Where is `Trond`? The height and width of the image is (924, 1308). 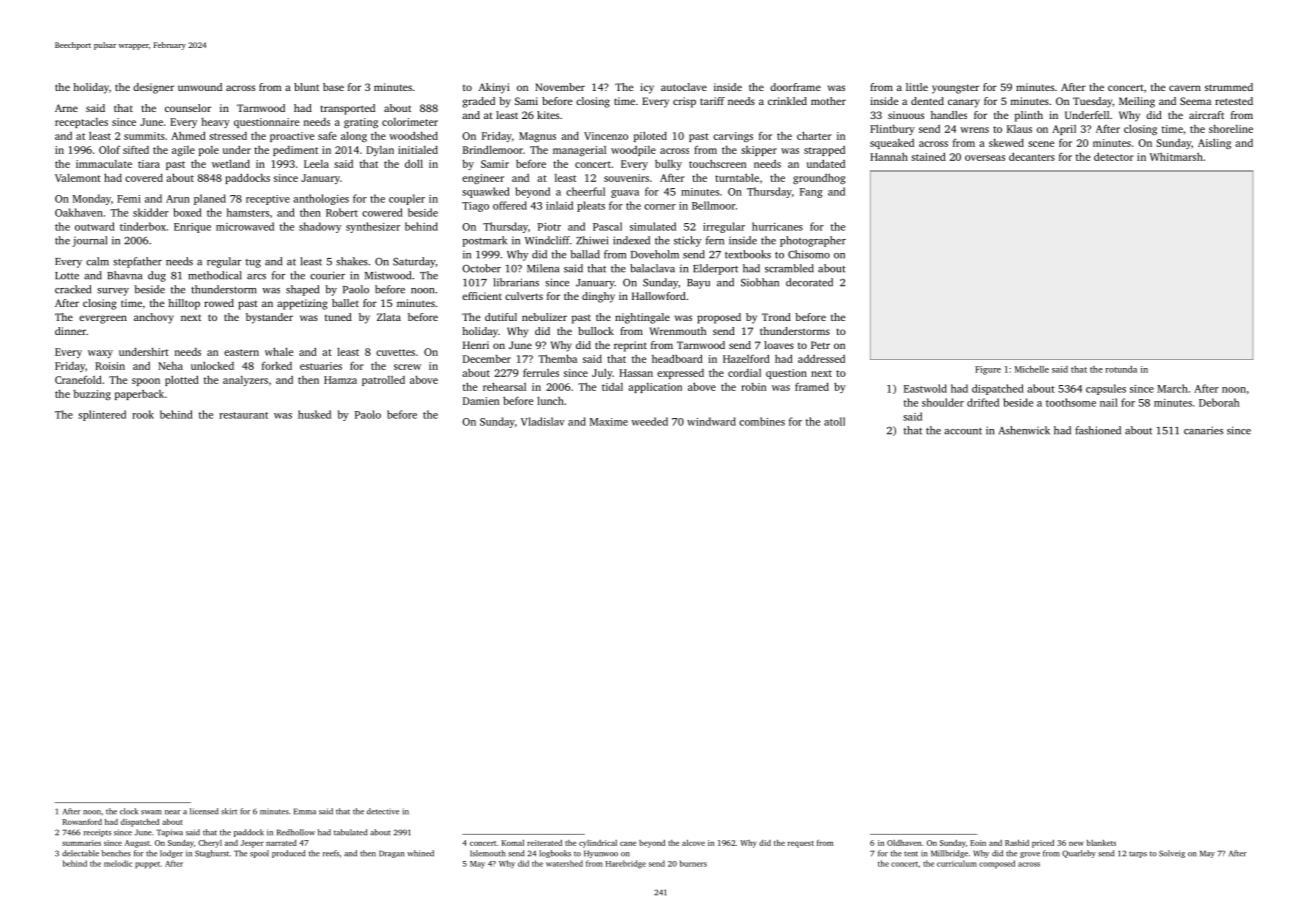
Trond is located at coordinates (776, 317).
